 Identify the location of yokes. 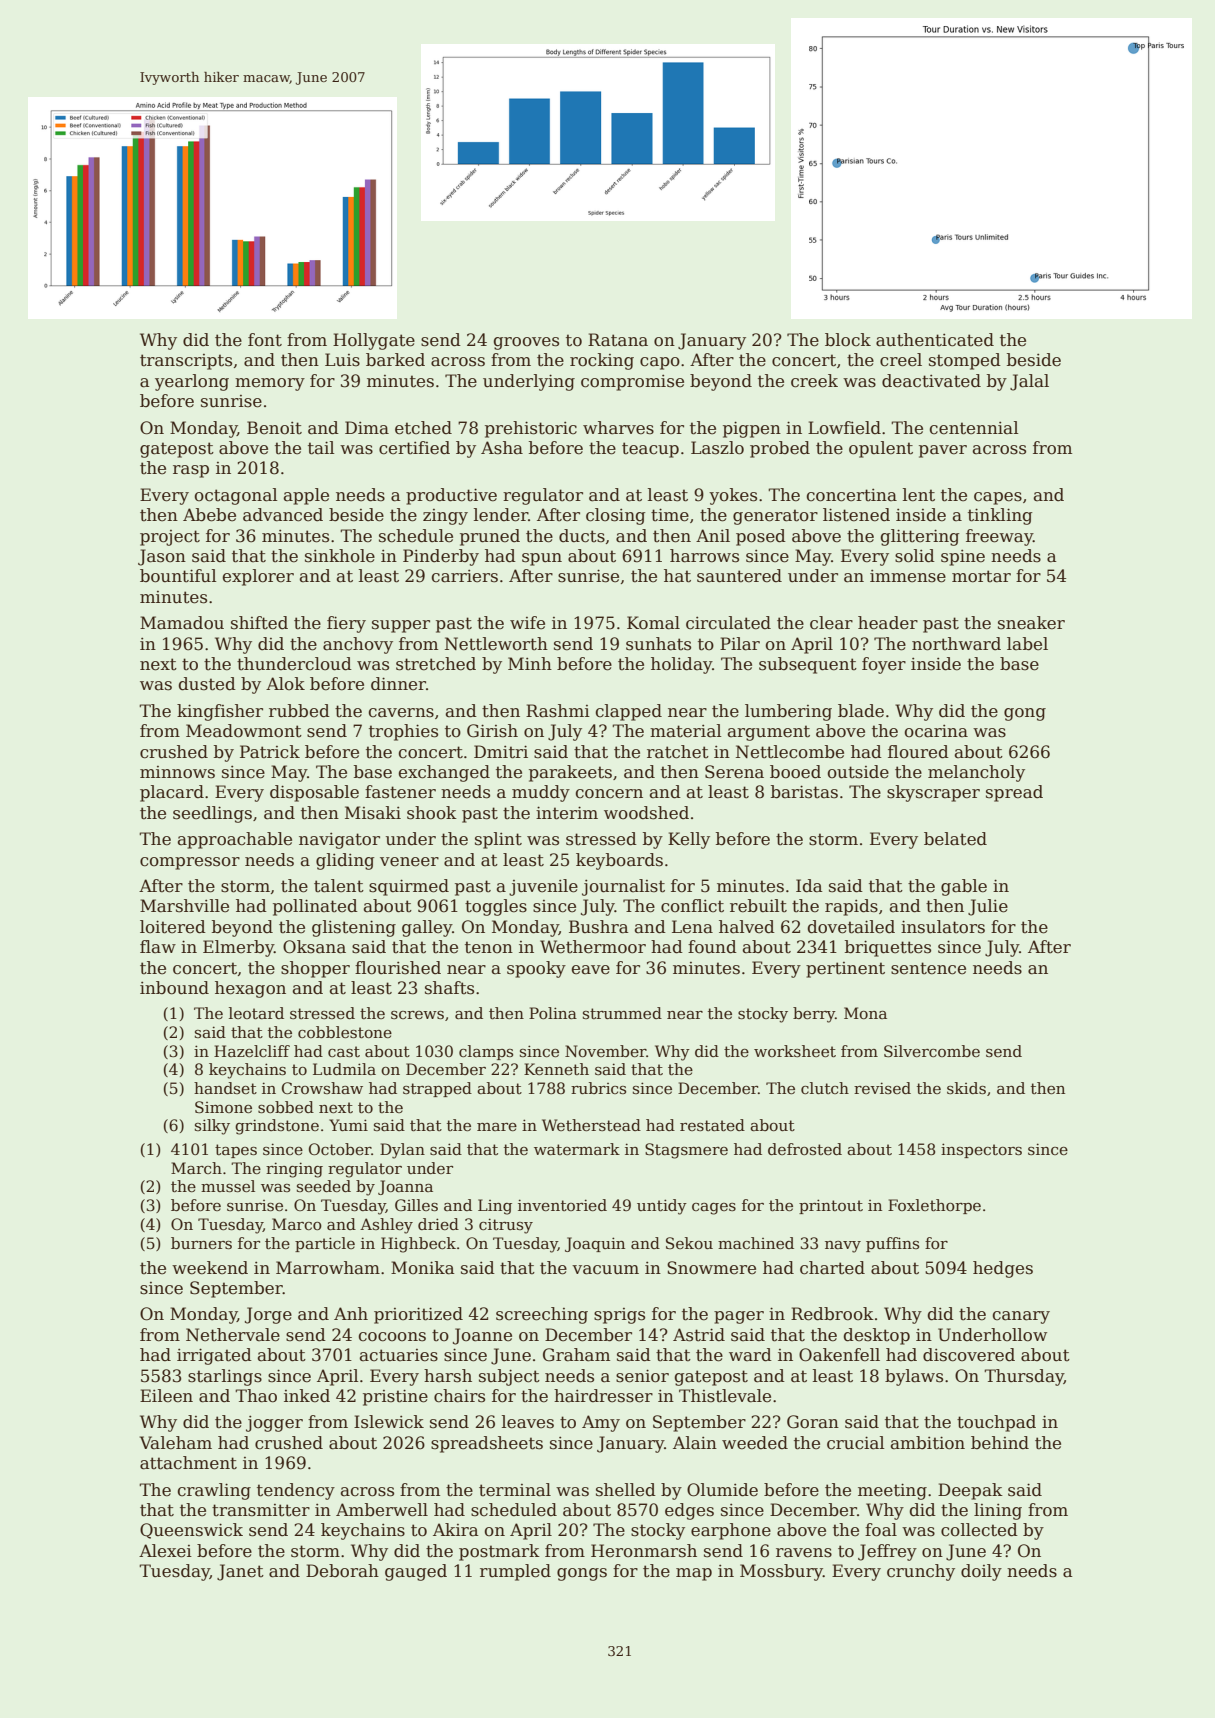
(733, 496).
